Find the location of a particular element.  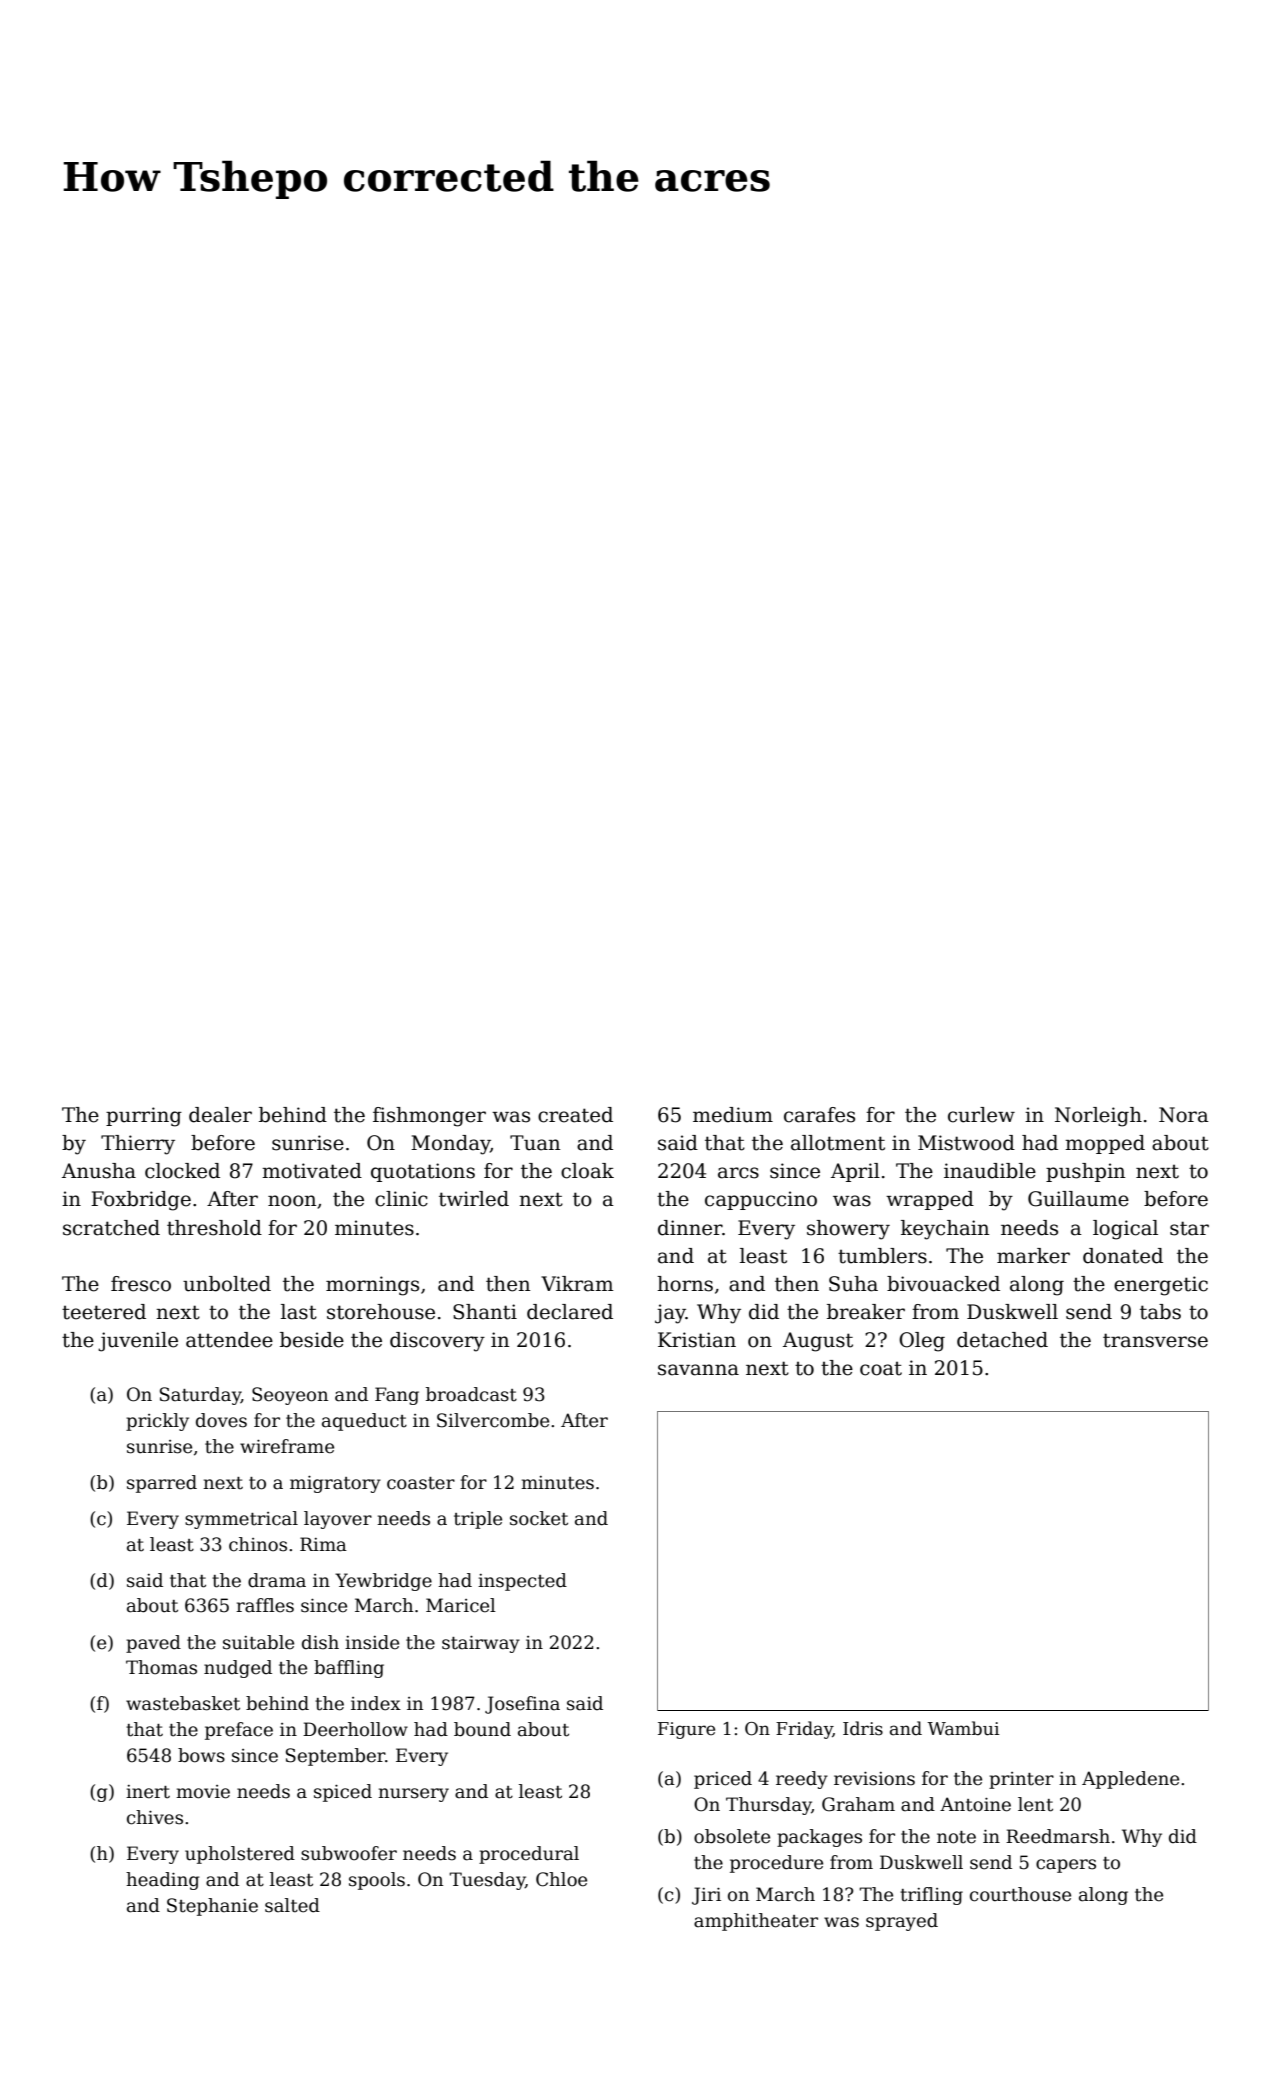

dealer is located at coordinates (220, 1115).
